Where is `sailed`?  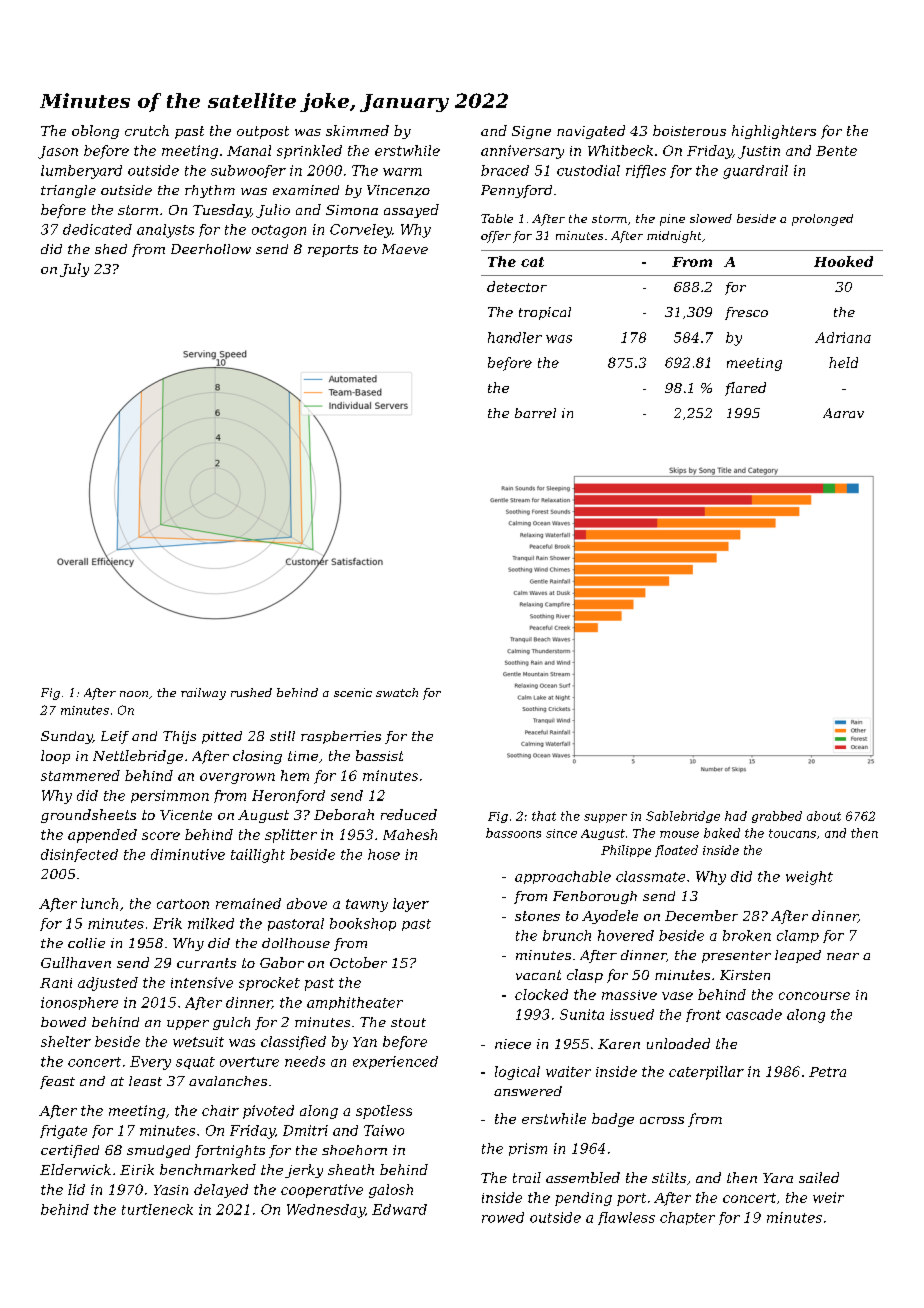
sailed is located at coordinates (819, 1177).
